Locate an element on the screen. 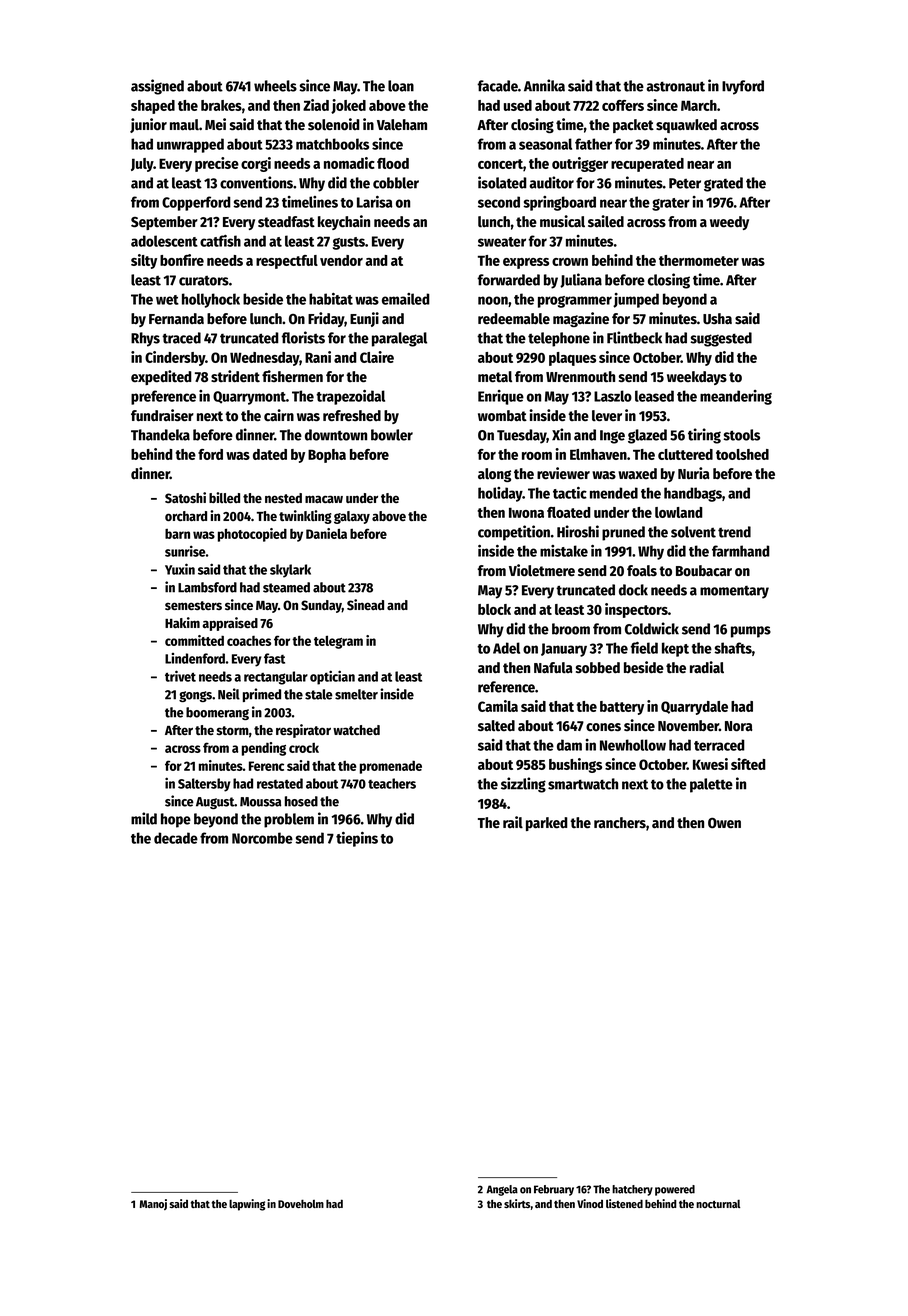  farmhand is located at coordinates (741, 551).
